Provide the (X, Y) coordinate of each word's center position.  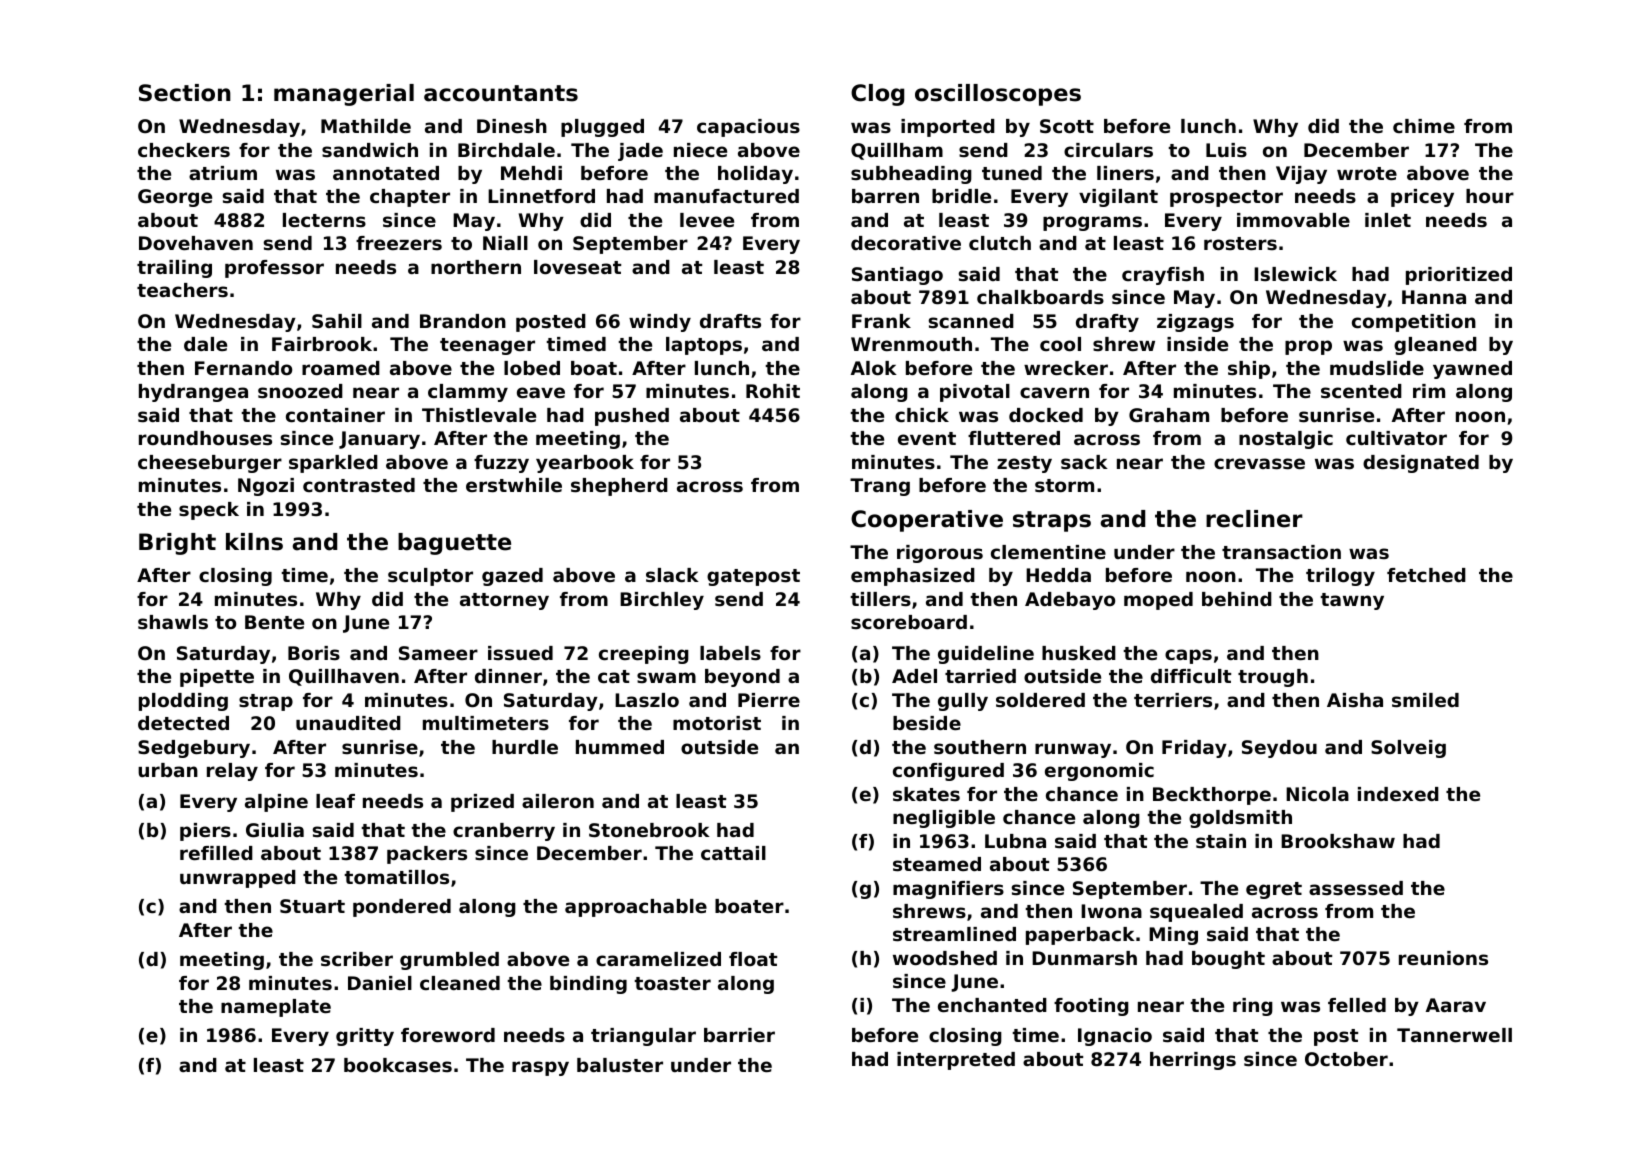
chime (1424, 126)
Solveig (1408, 749)
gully (963, 702)
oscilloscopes (998, 95)
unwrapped (238, 879)
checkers (184, 150)
